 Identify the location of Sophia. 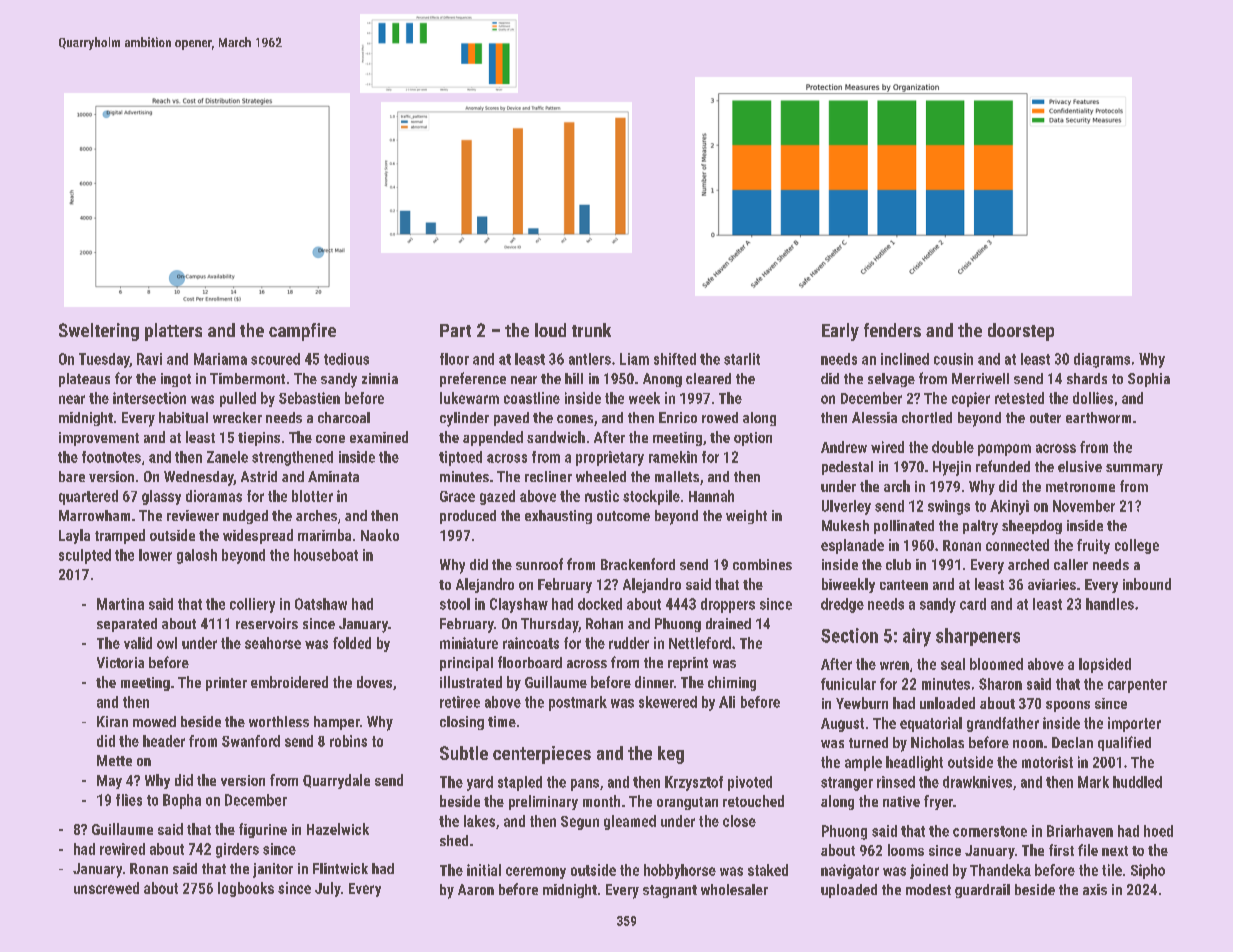
(1149, 380).
